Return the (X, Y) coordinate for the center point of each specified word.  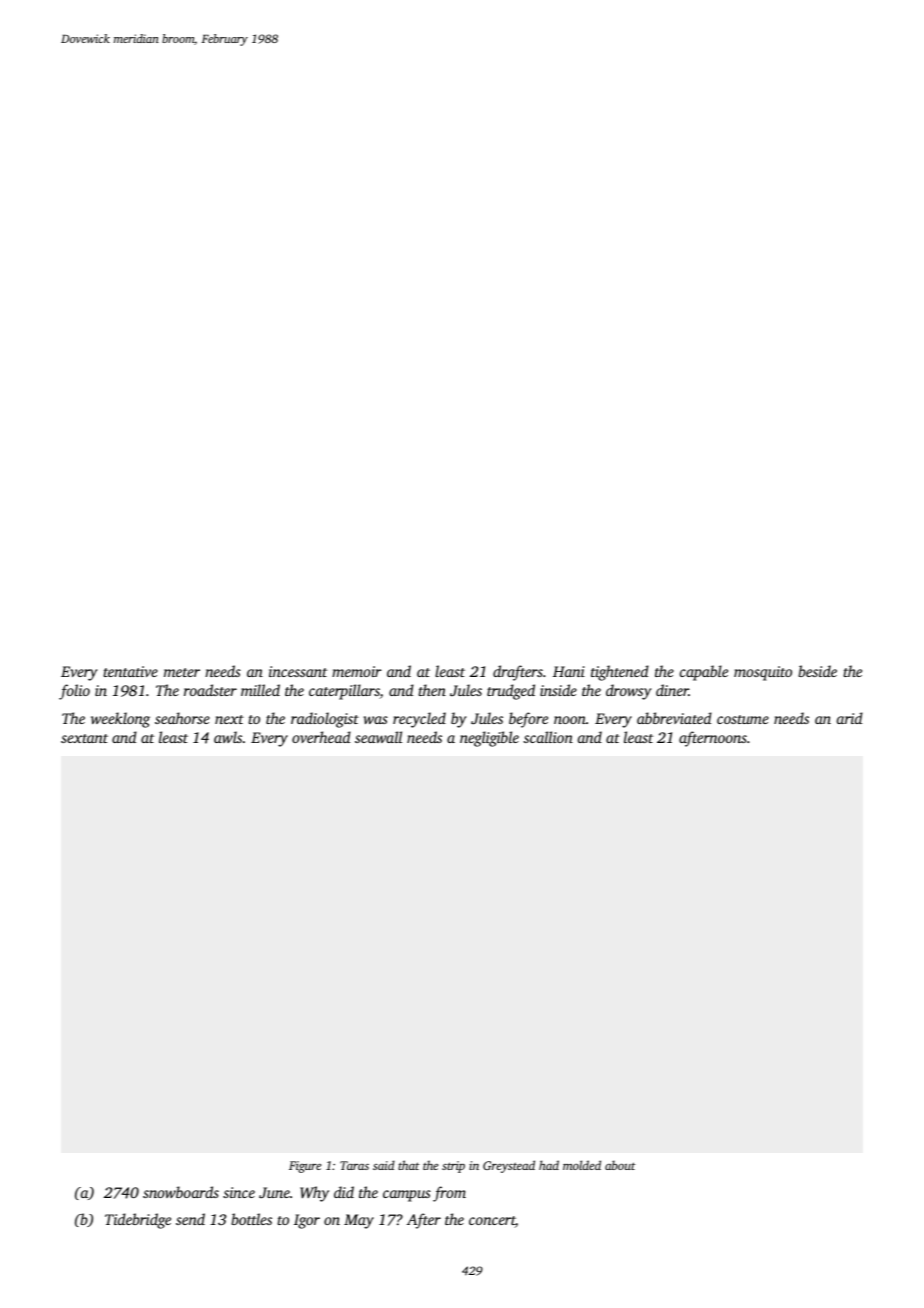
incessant (298, 671)
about (620, 1165)
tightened (620, 673)
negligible (489, 739)
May (359, 1221)
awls (228, 737)
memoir (357, 671)
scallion (548, 737)
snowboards (181, 1192)
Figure (305, 1167)
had (549, 1165)
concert (492, 1222)
